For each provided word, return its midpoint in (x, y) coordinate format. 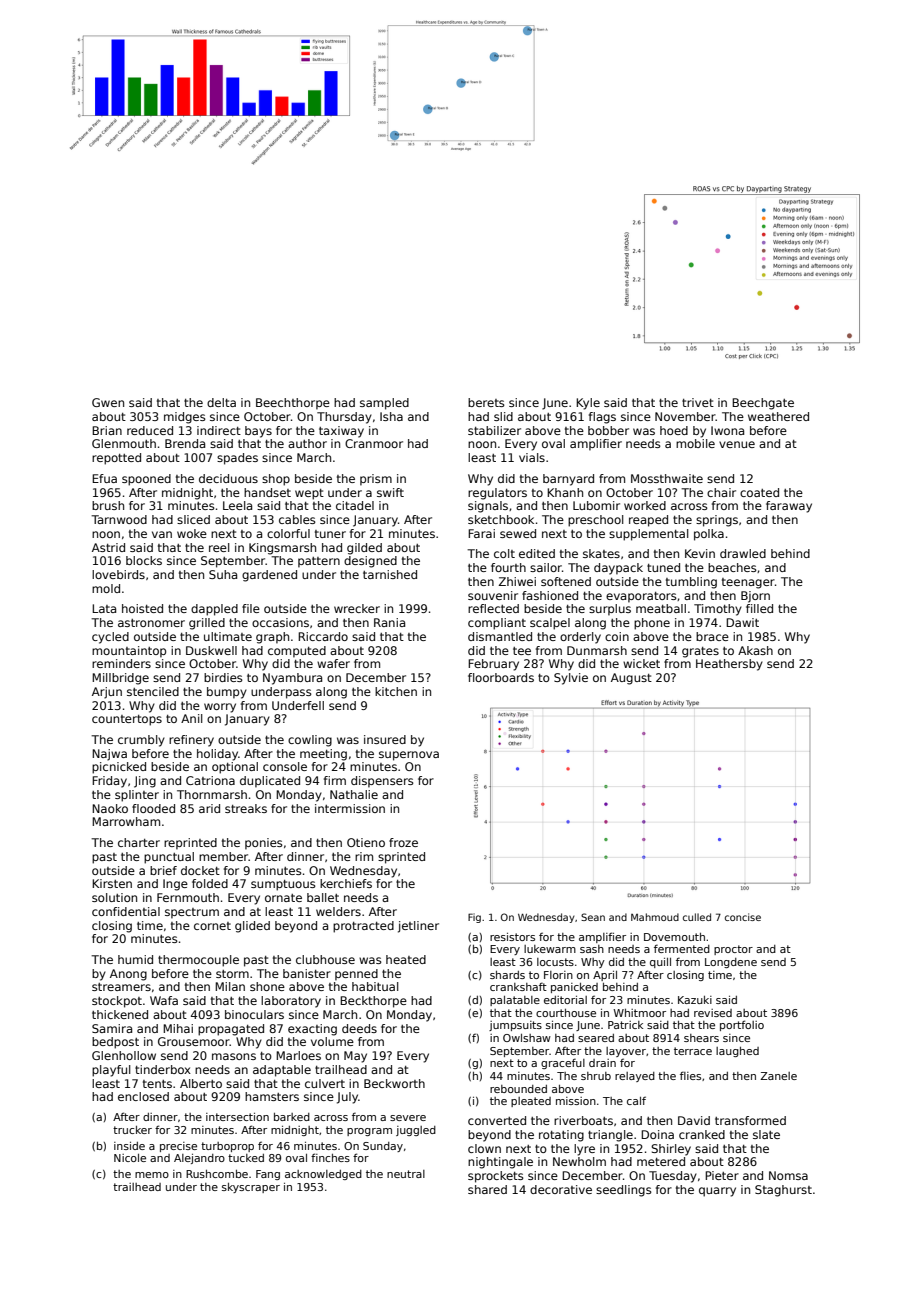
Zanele (778, 1076)
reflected (493, 608)
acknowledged (323, 1175)
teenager (748, 583)
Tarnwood (119, 519)
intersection (237, 1117)
